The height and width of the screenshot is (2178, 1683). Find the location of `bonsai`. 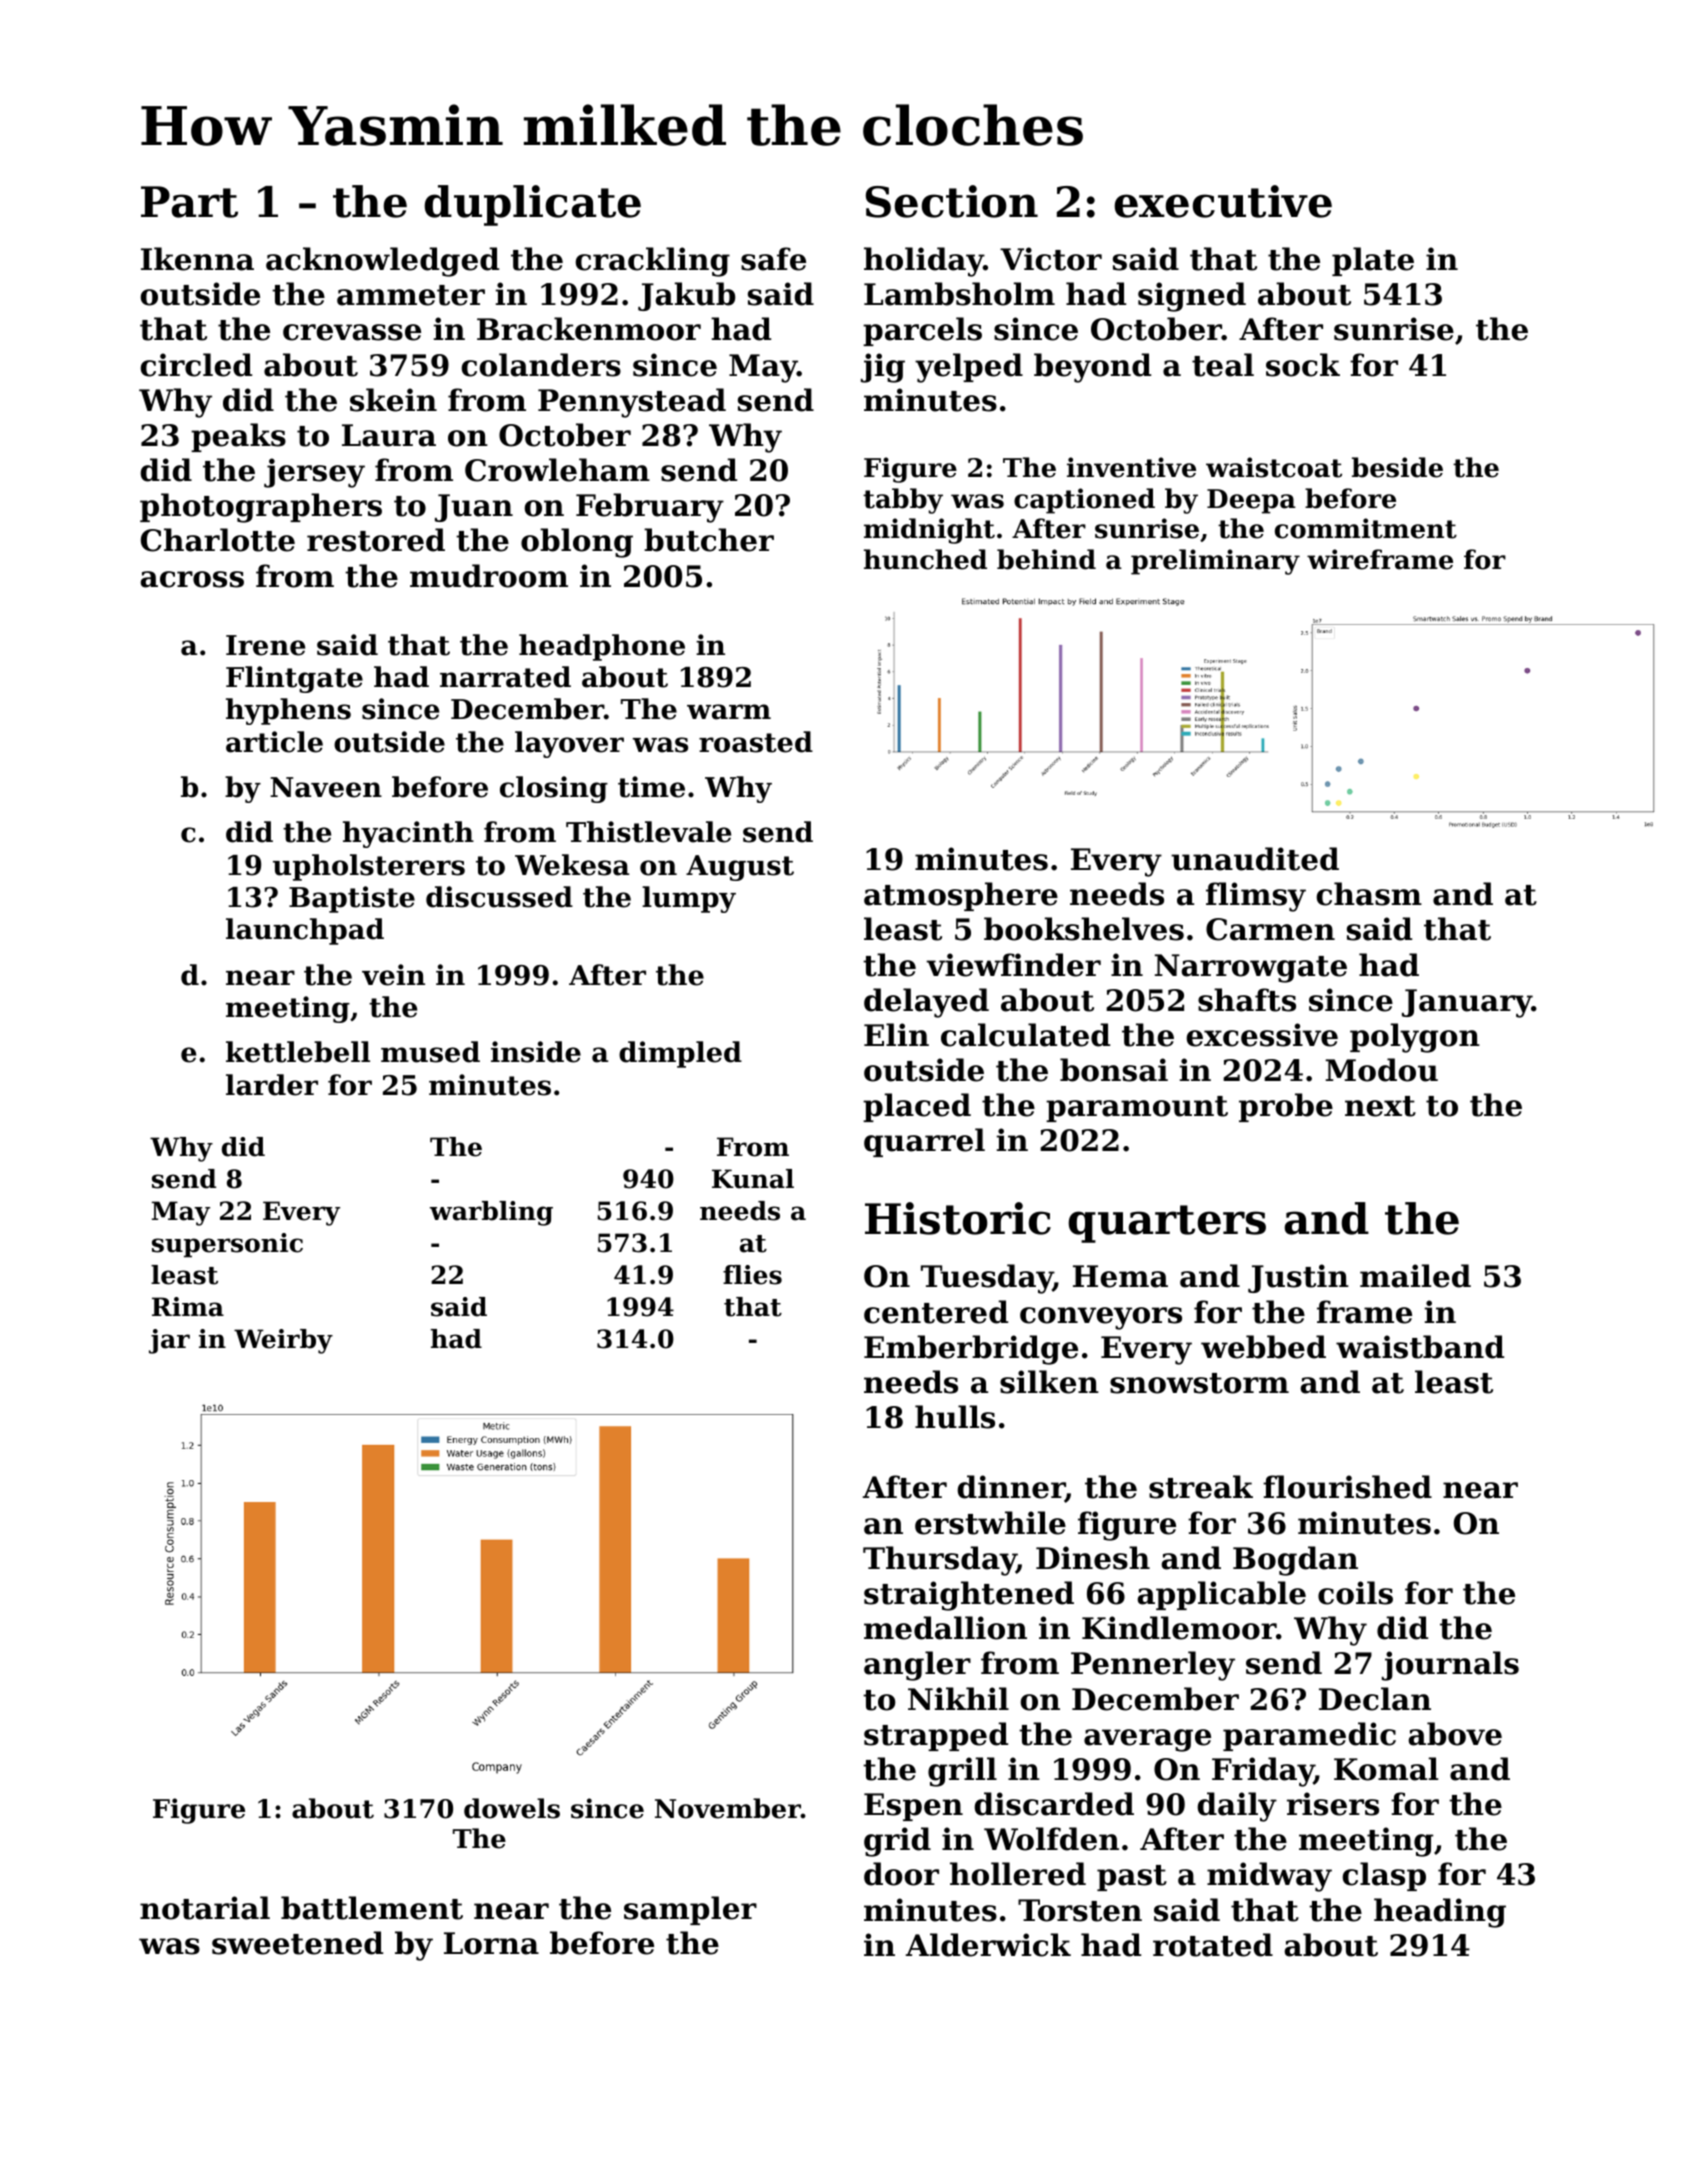

bonsai is located at coordinates (1114, 1070).
